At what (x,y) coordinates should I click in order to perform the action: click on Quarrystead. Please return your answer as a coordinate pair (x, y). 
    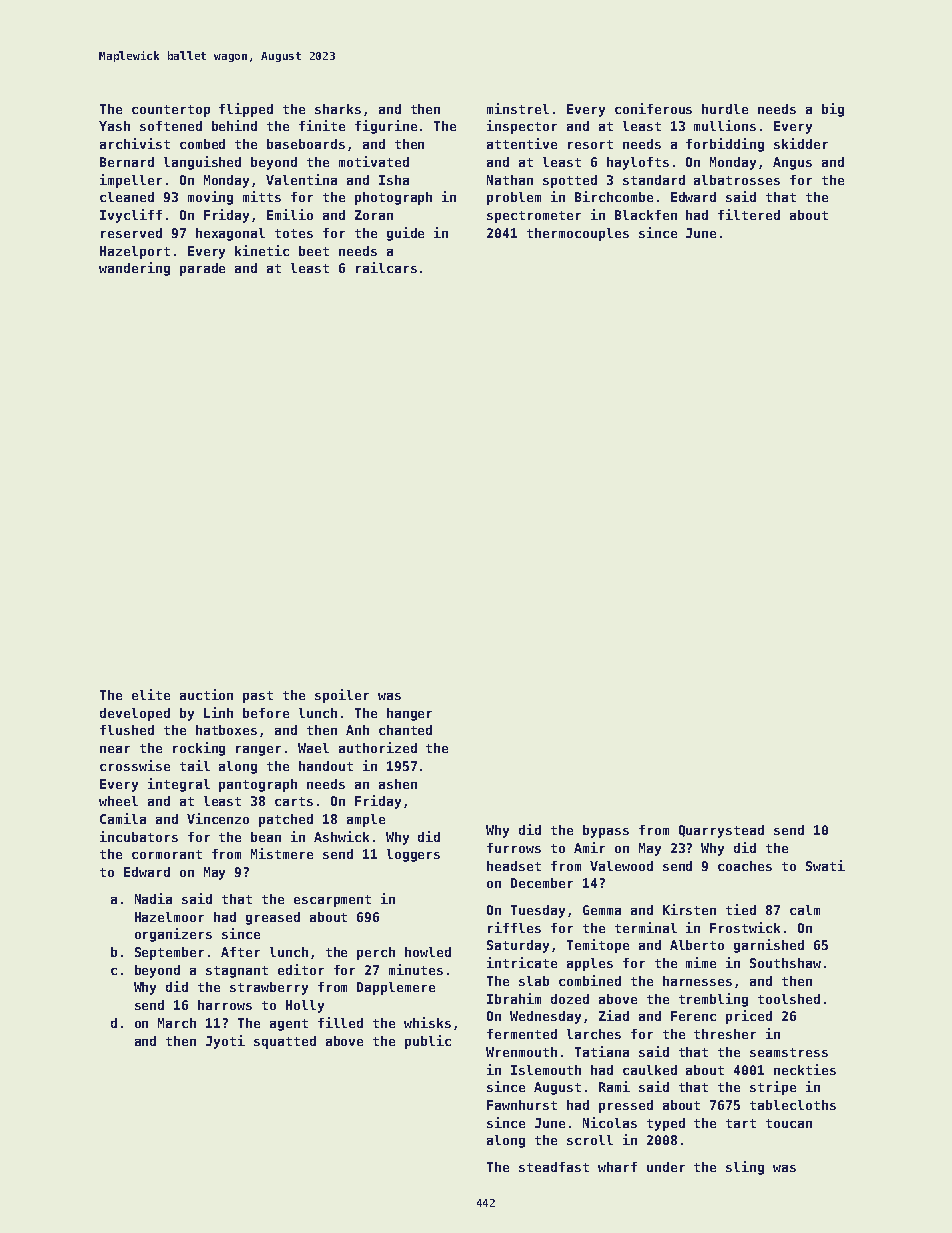
    Looking at the image, I should click on (721, 831).
